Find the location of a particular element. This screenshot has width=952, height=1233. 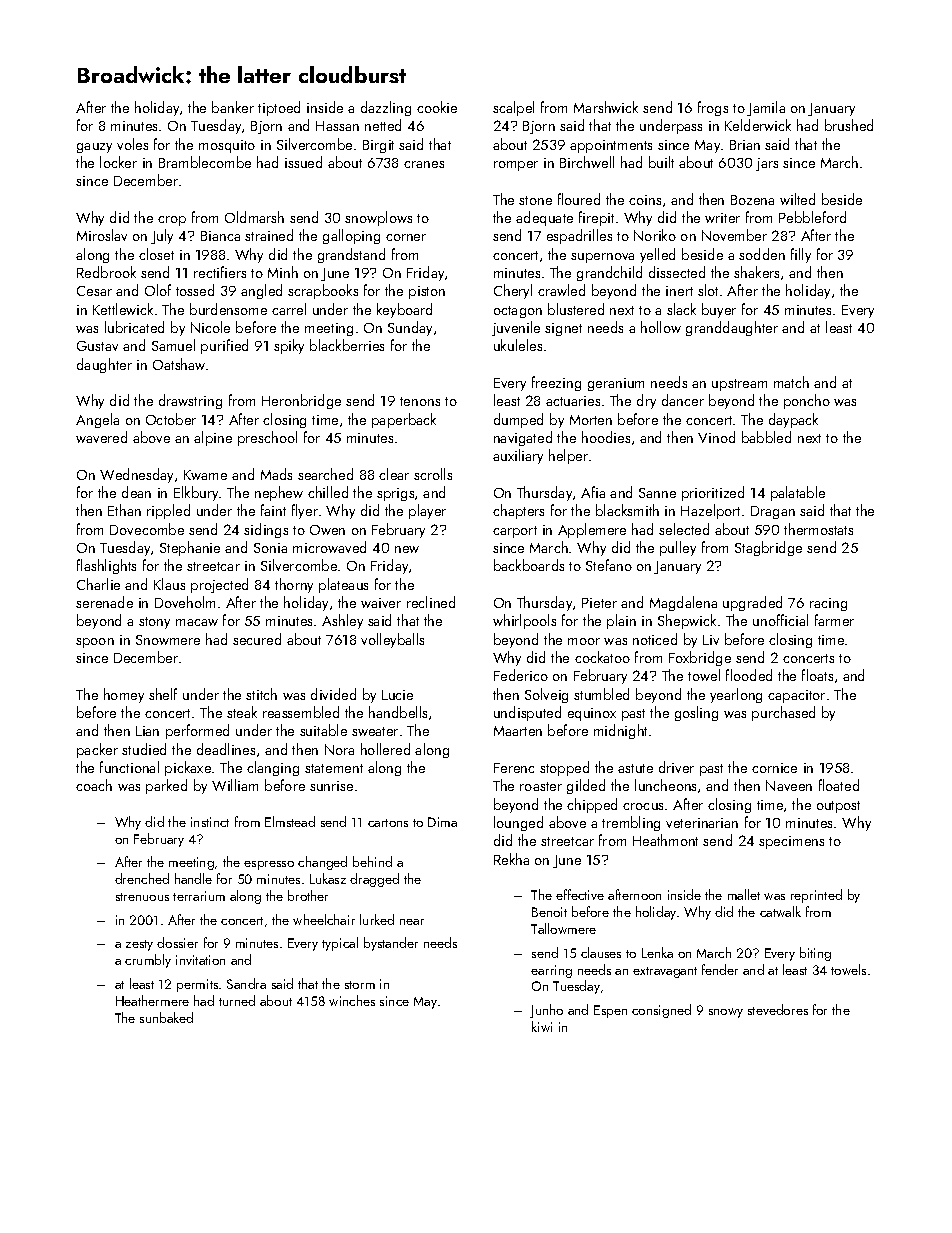

Ferenc is located at coordinates (514, 768).
